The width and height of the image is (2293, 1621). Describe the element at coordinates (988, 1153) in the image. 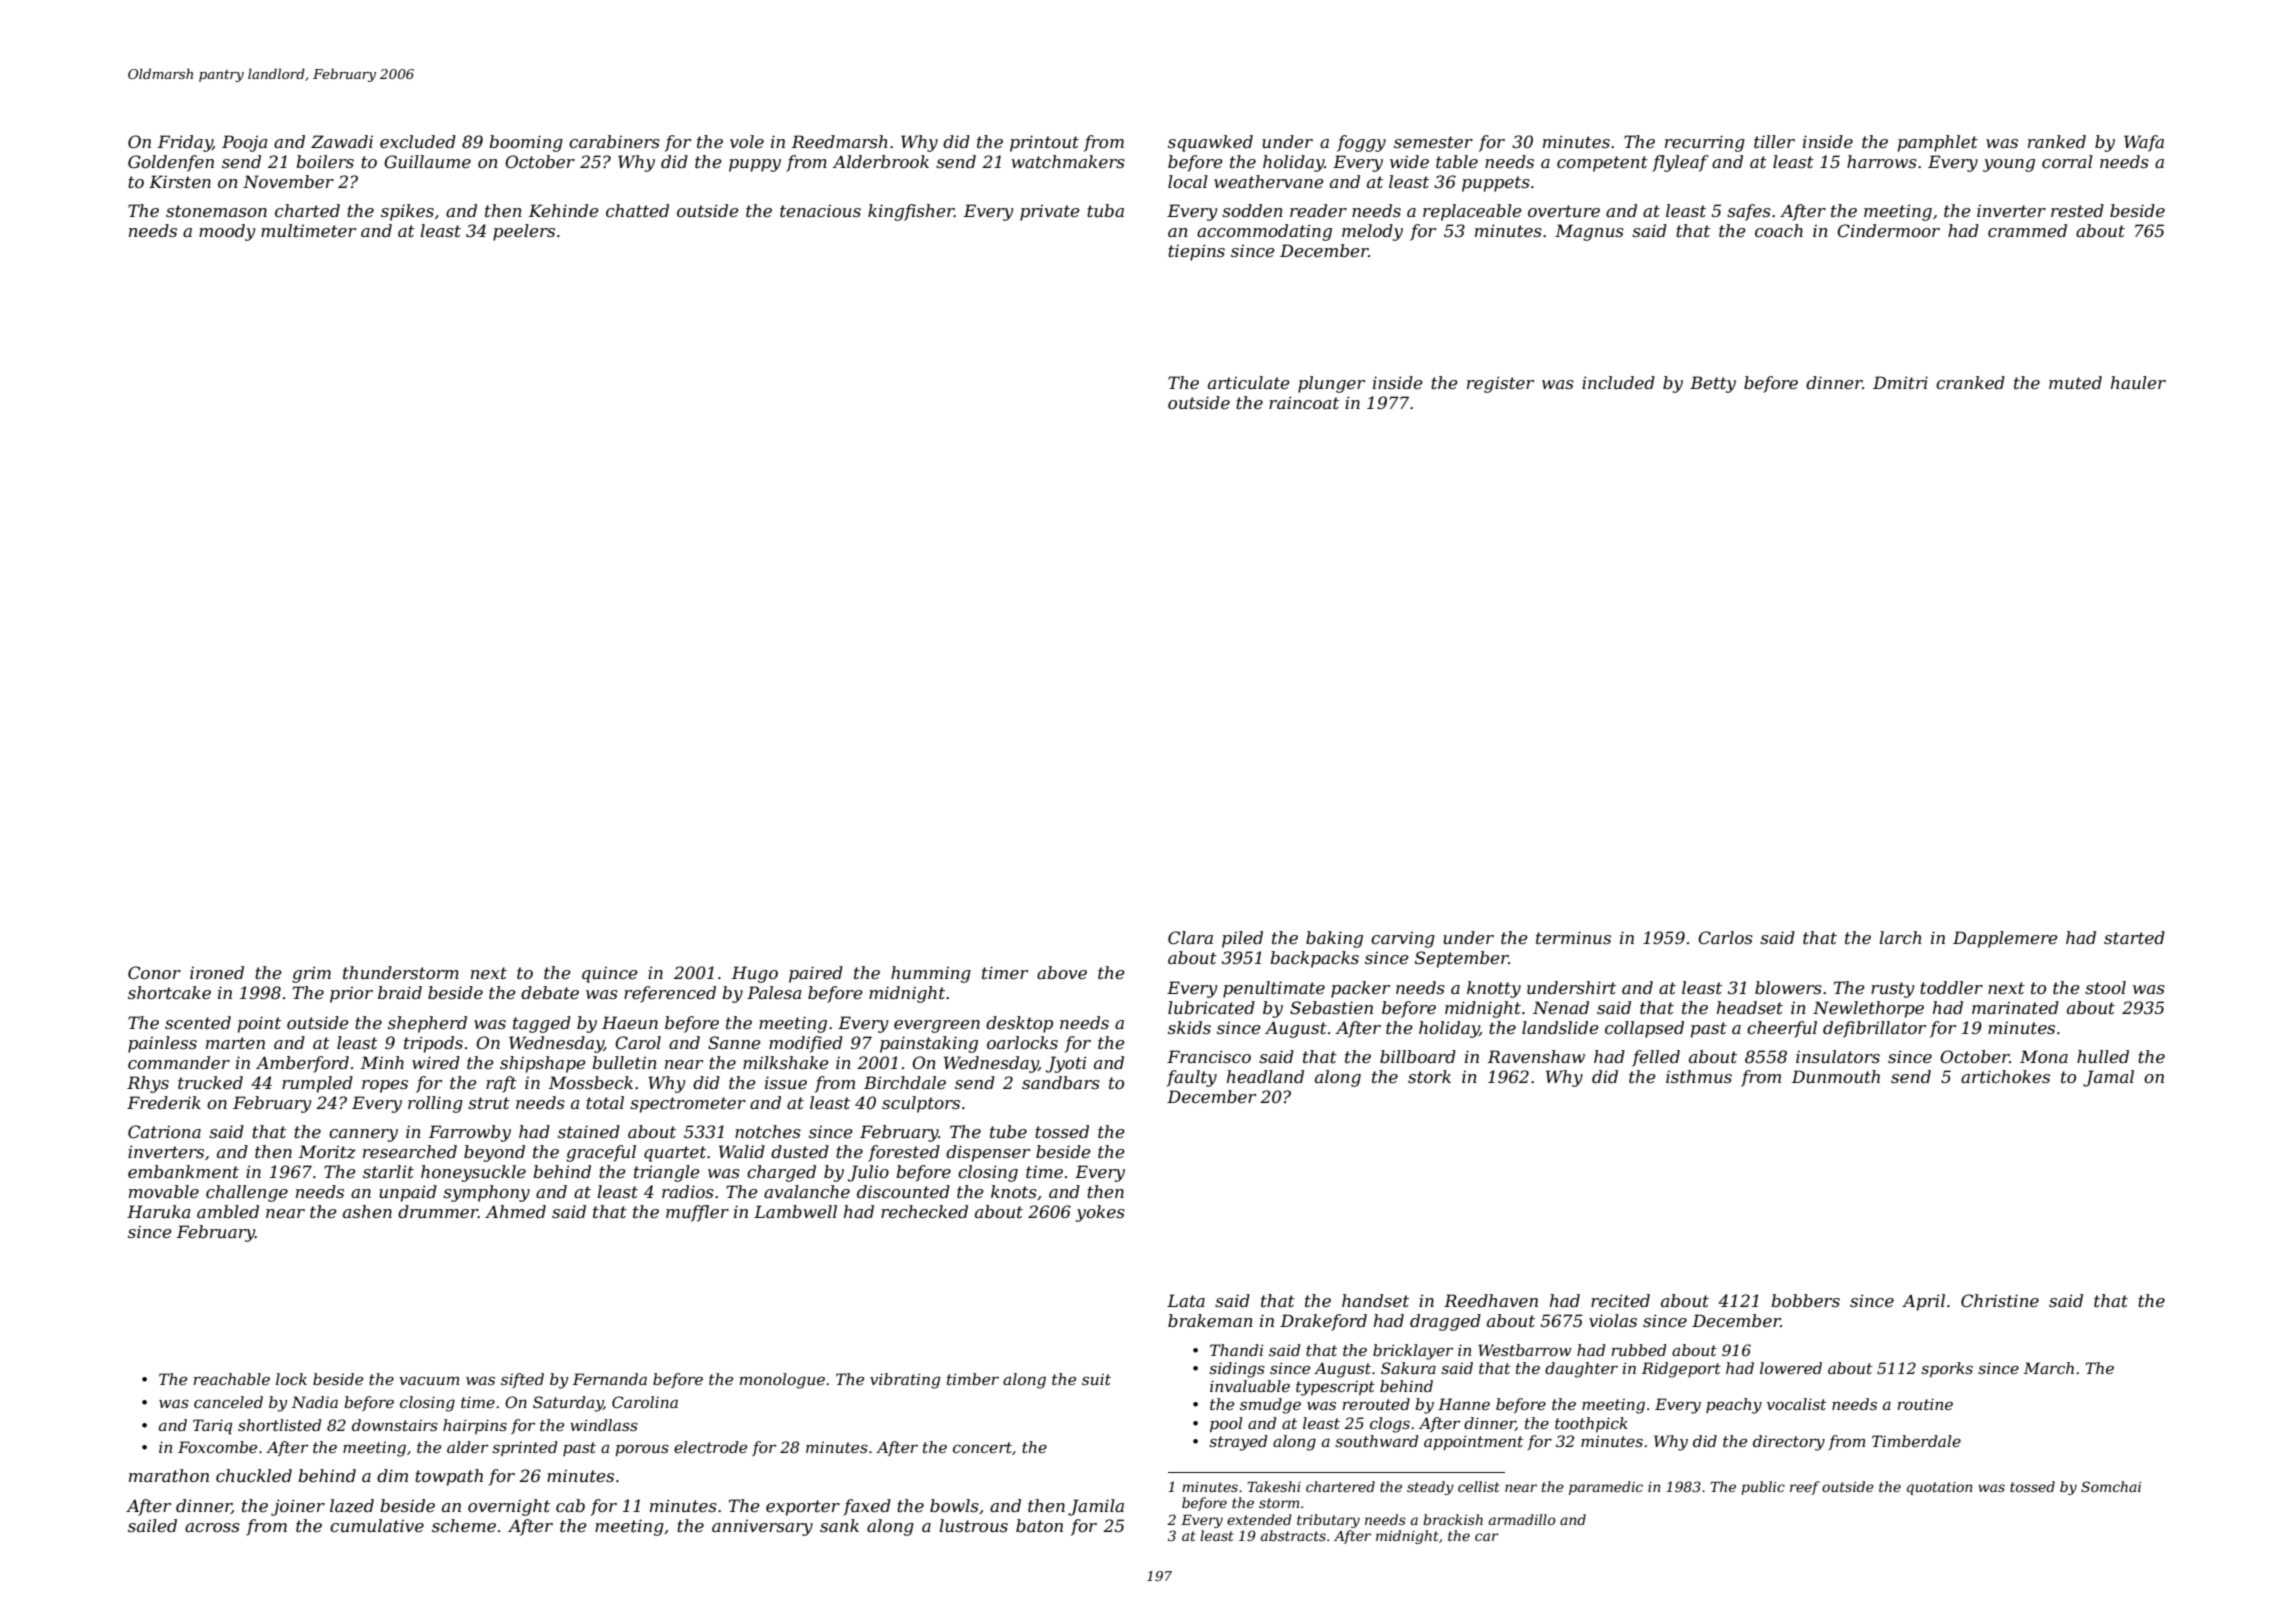

I see `dispenser` at that location.
